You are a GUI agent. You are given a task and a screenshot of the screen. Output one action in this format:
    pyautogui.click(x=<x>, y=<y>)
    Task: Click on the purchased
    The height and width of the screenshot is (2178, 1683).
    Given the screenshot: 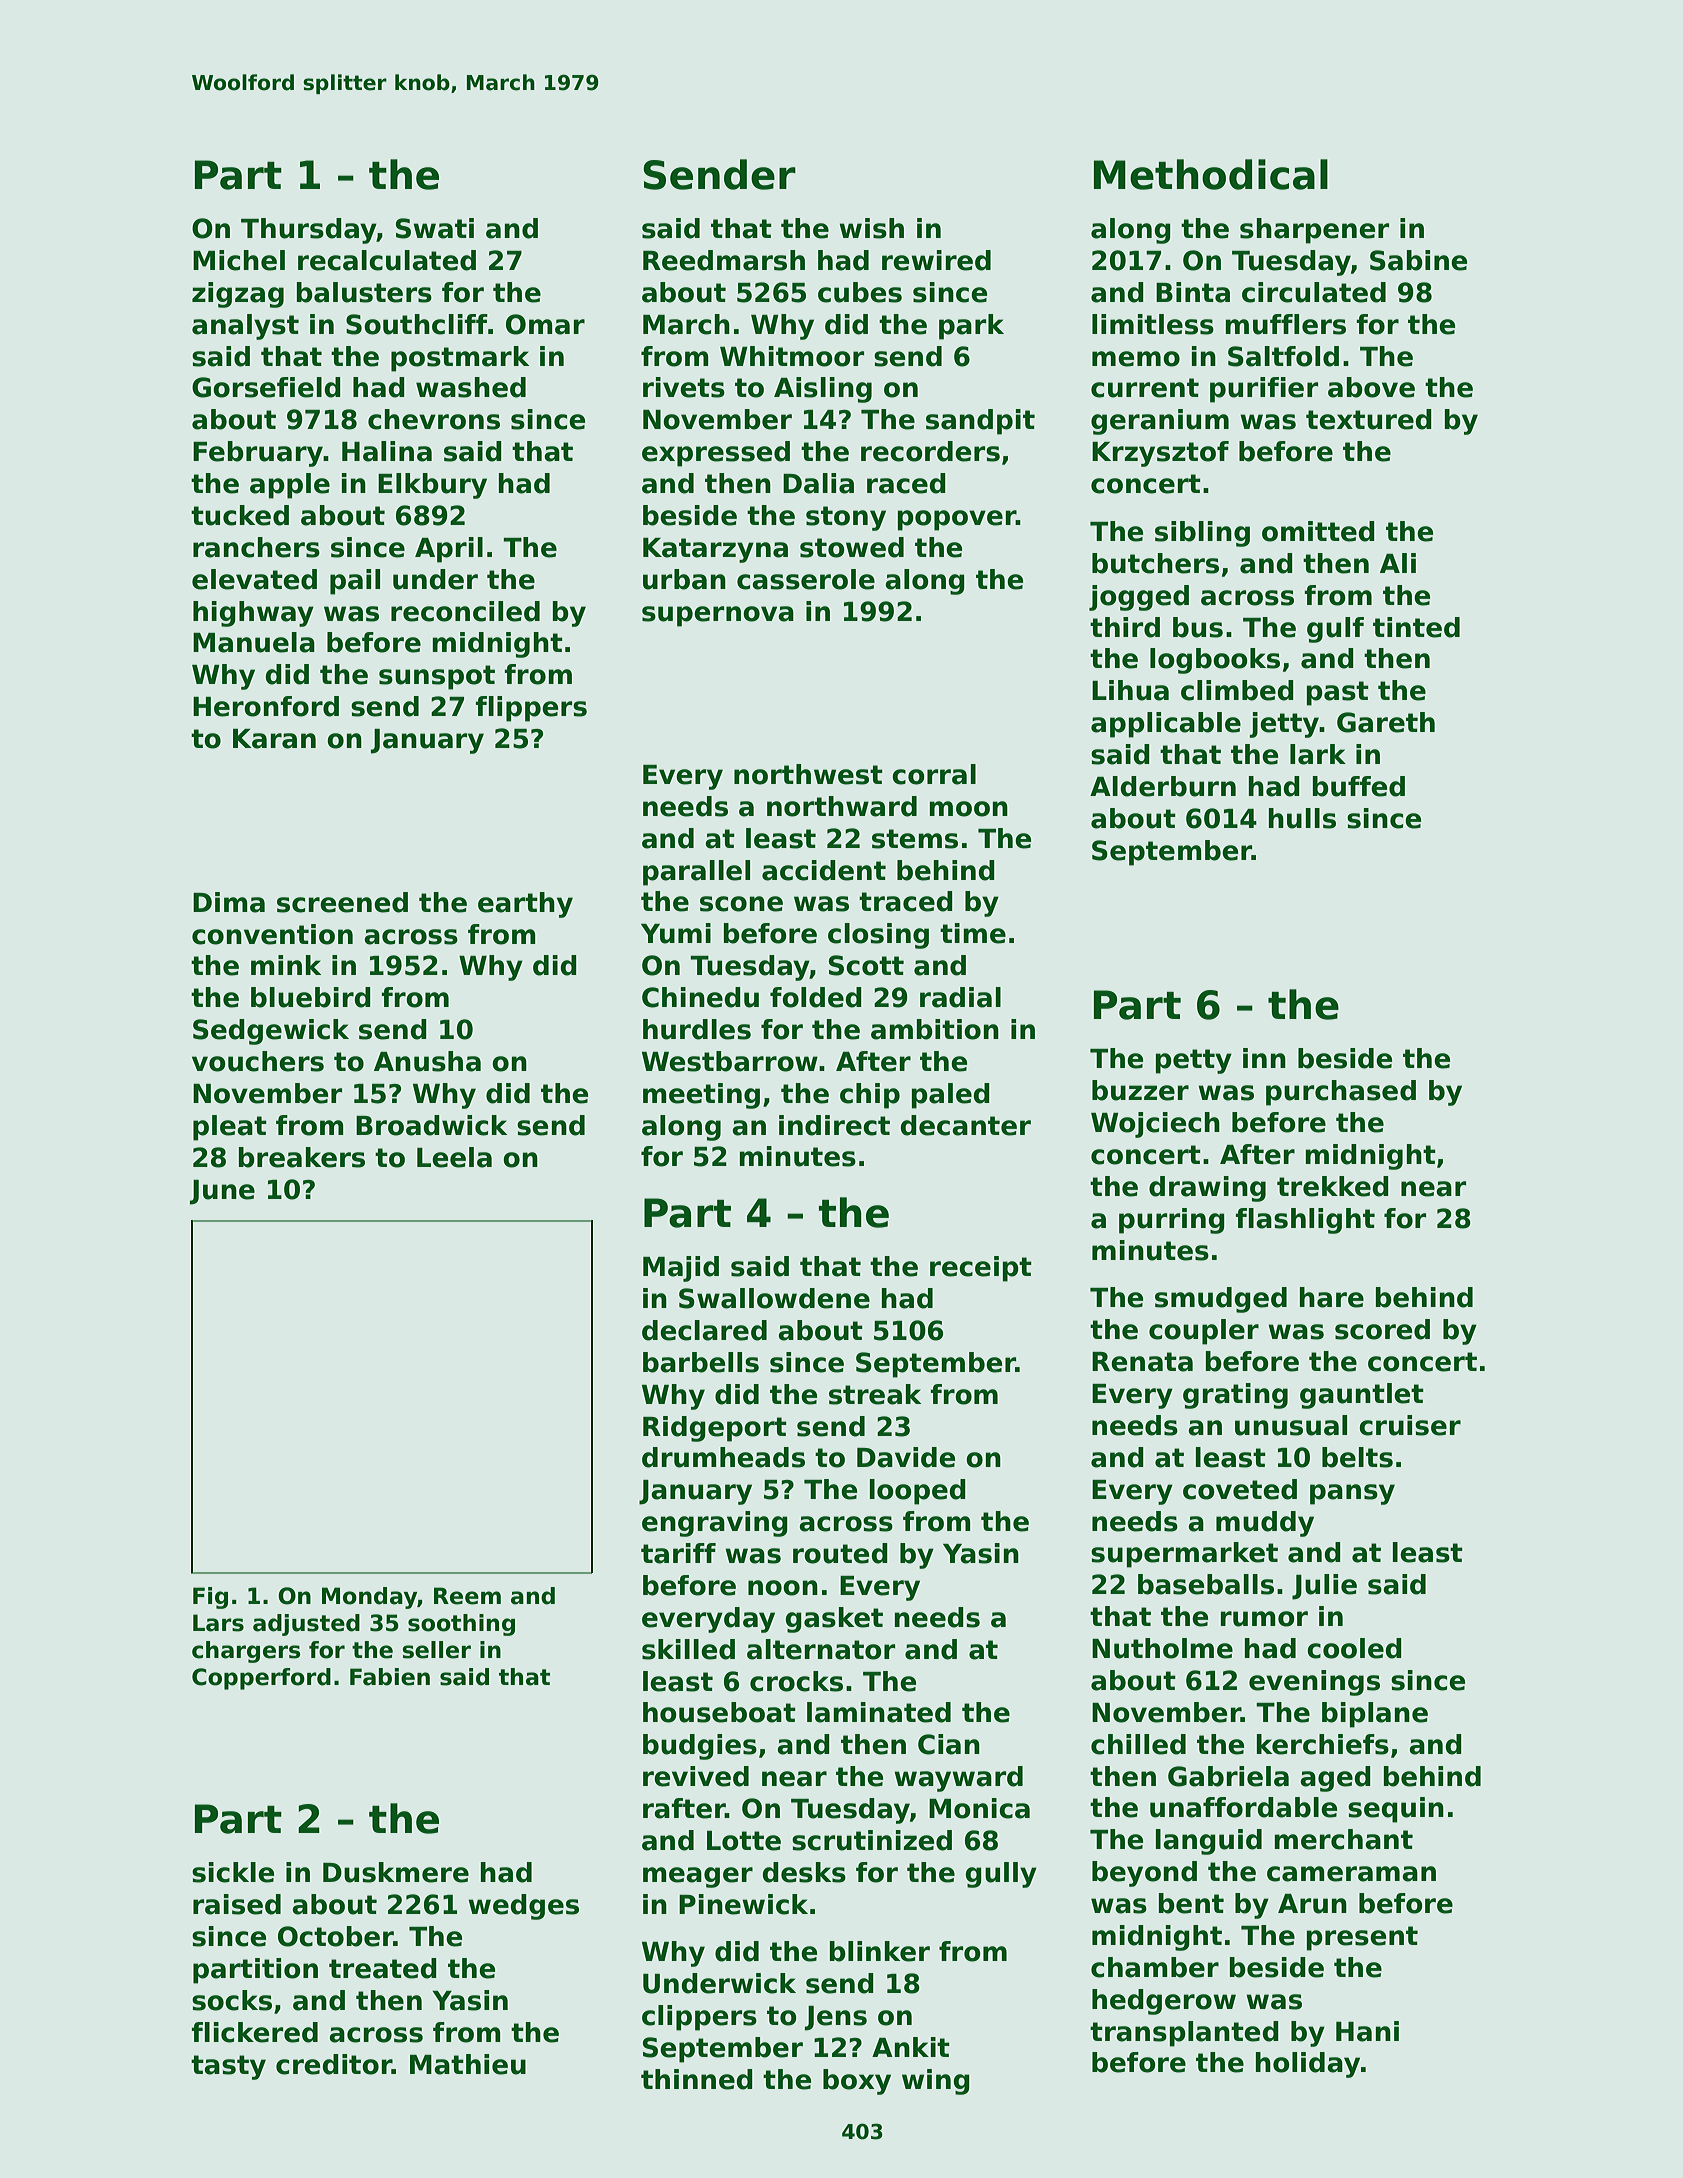 What is the action you would take?
    pyautogui.click(x=1341, y=1093)
